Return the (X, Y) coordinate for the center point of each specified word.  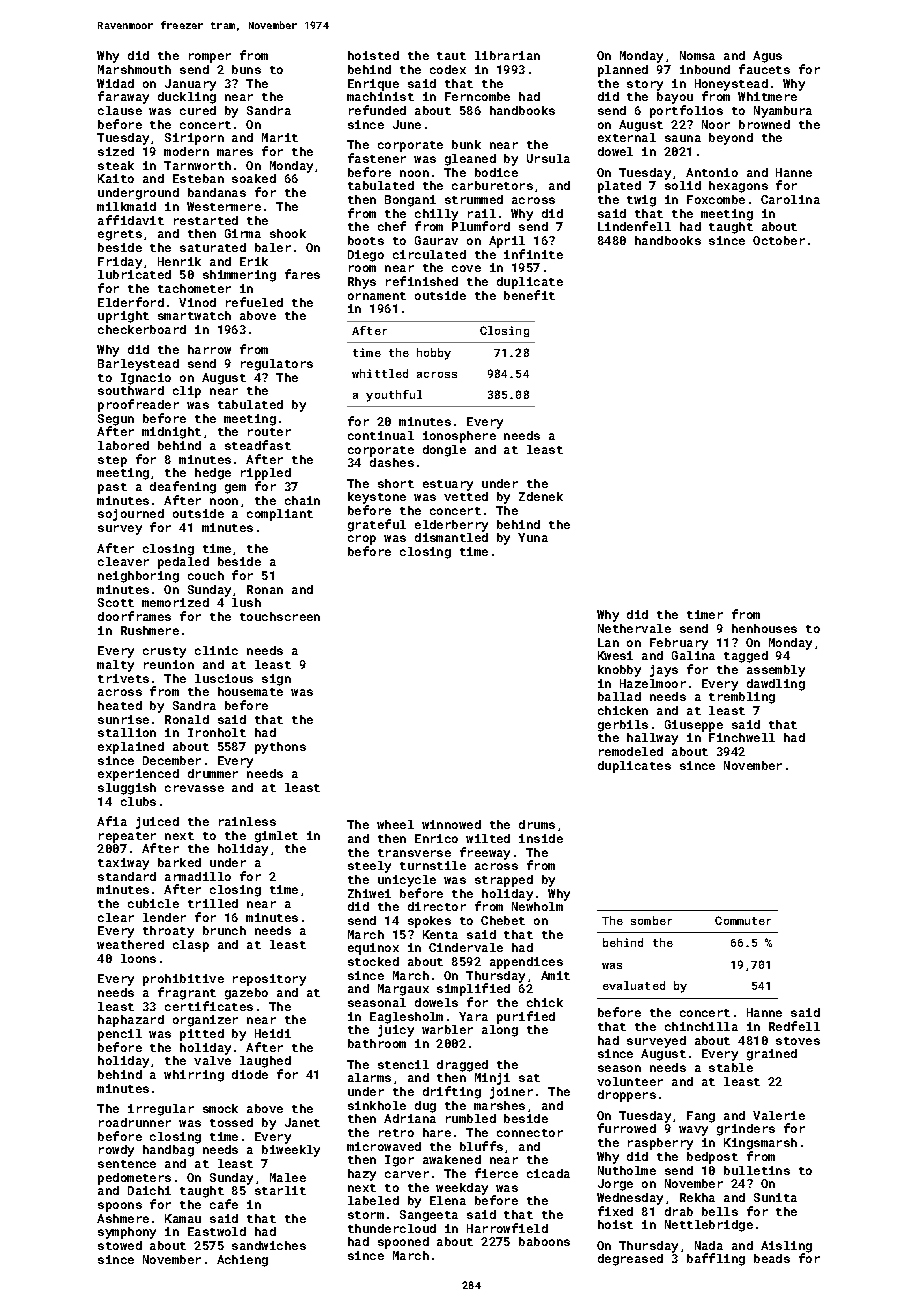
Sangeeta (429, 1216)
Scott (116, 602)
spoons (120, 1207)
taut (451, 56)
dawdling (776, 685)
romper (210, 58)
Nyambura (783, 112)
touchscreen (280, 616)
